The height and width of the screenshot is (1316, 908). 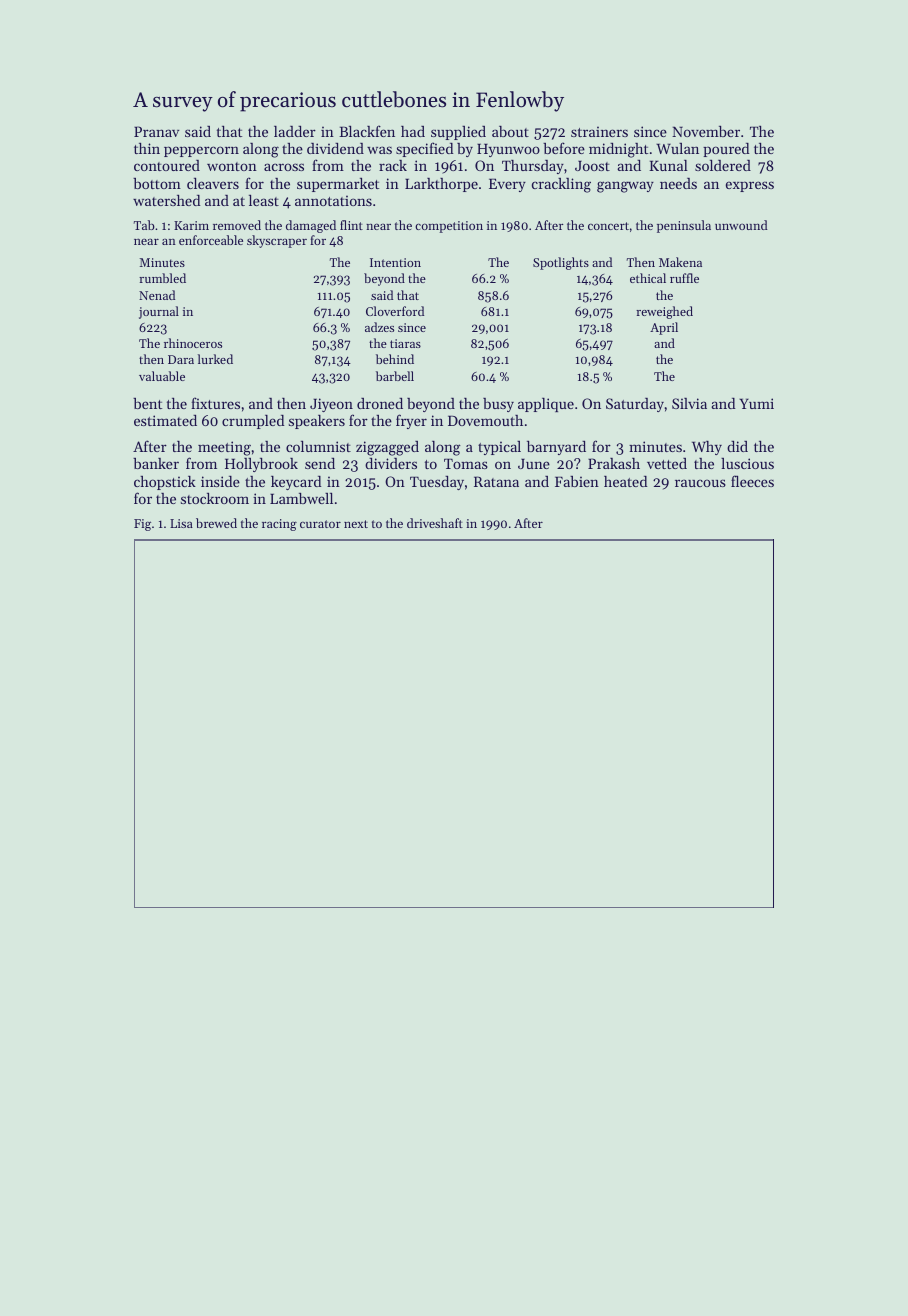 I want to click on ladder, so click(x=295, y=131).
